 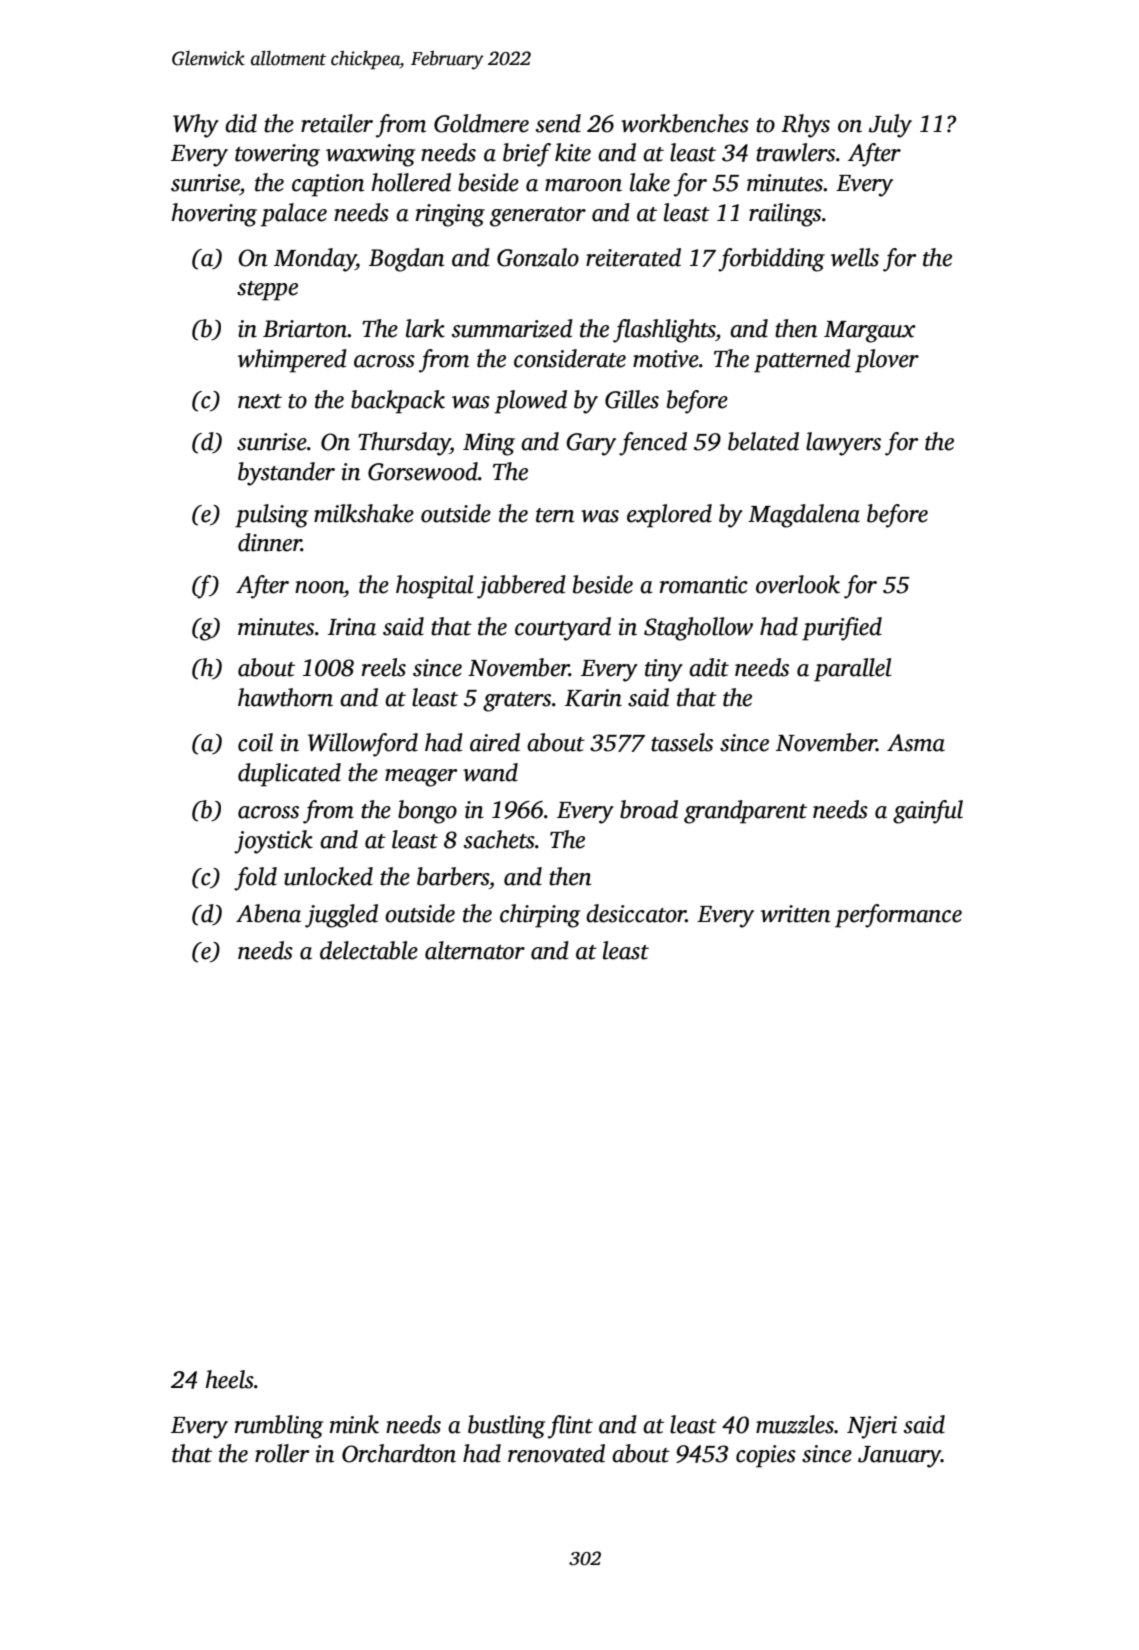 What do you see at coordinates (685, 123) in the screenshot?
I see `workbenches` at bounding box center [685, 123].
